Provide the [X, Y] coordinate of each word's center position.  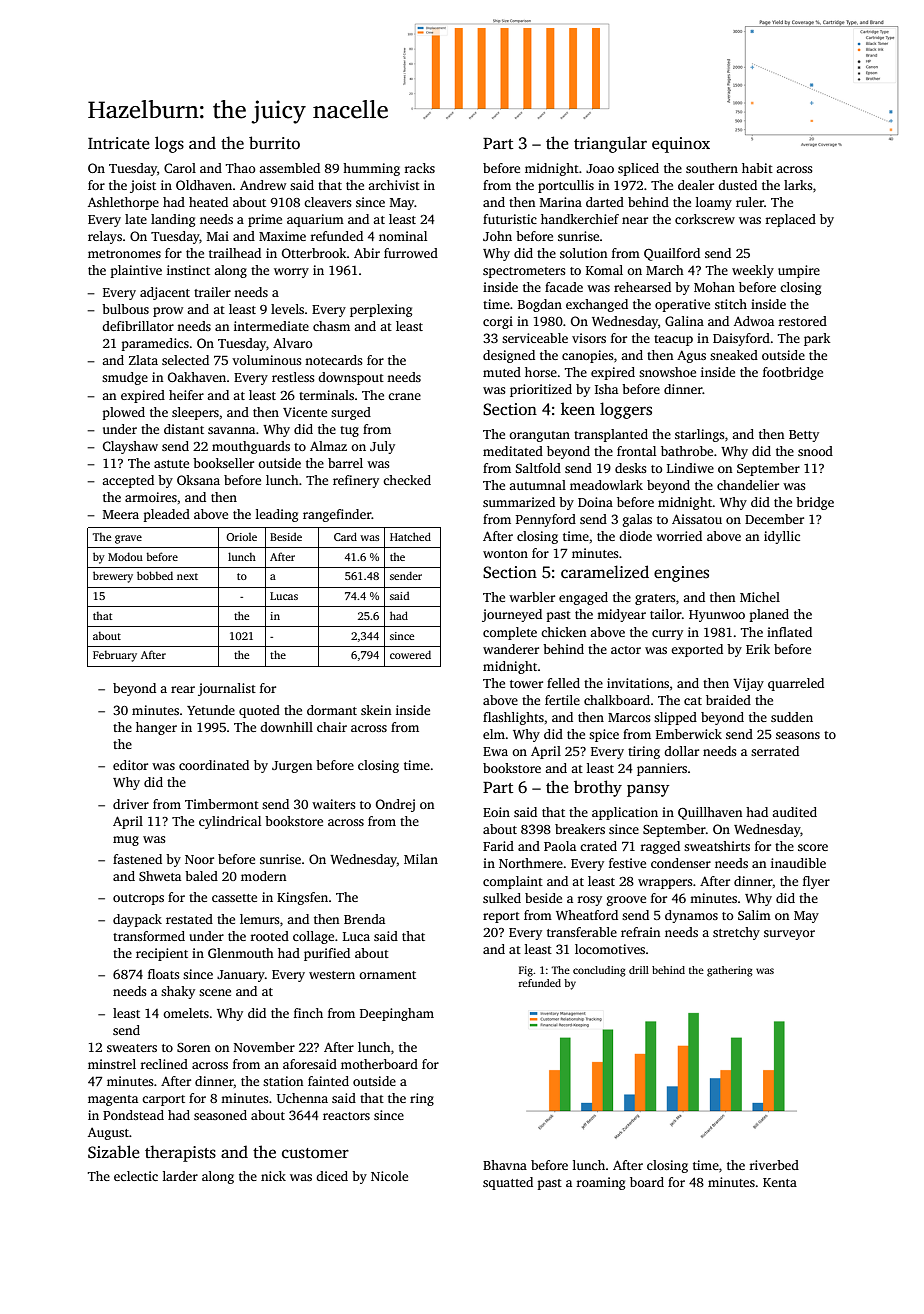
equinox [681, 145]
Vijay [748, 684]
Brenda [364, 919]
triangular [610, 144]
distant [184, 429]
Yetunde [211, 710]
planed [769, 615]
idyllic [782, 537]
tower [526, 684]
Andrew [263, 185]
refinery [356, 481]
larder [180, 1176]
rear [183, 689]
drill [639, 970]
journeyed [512, 615]
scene [215, 992]
